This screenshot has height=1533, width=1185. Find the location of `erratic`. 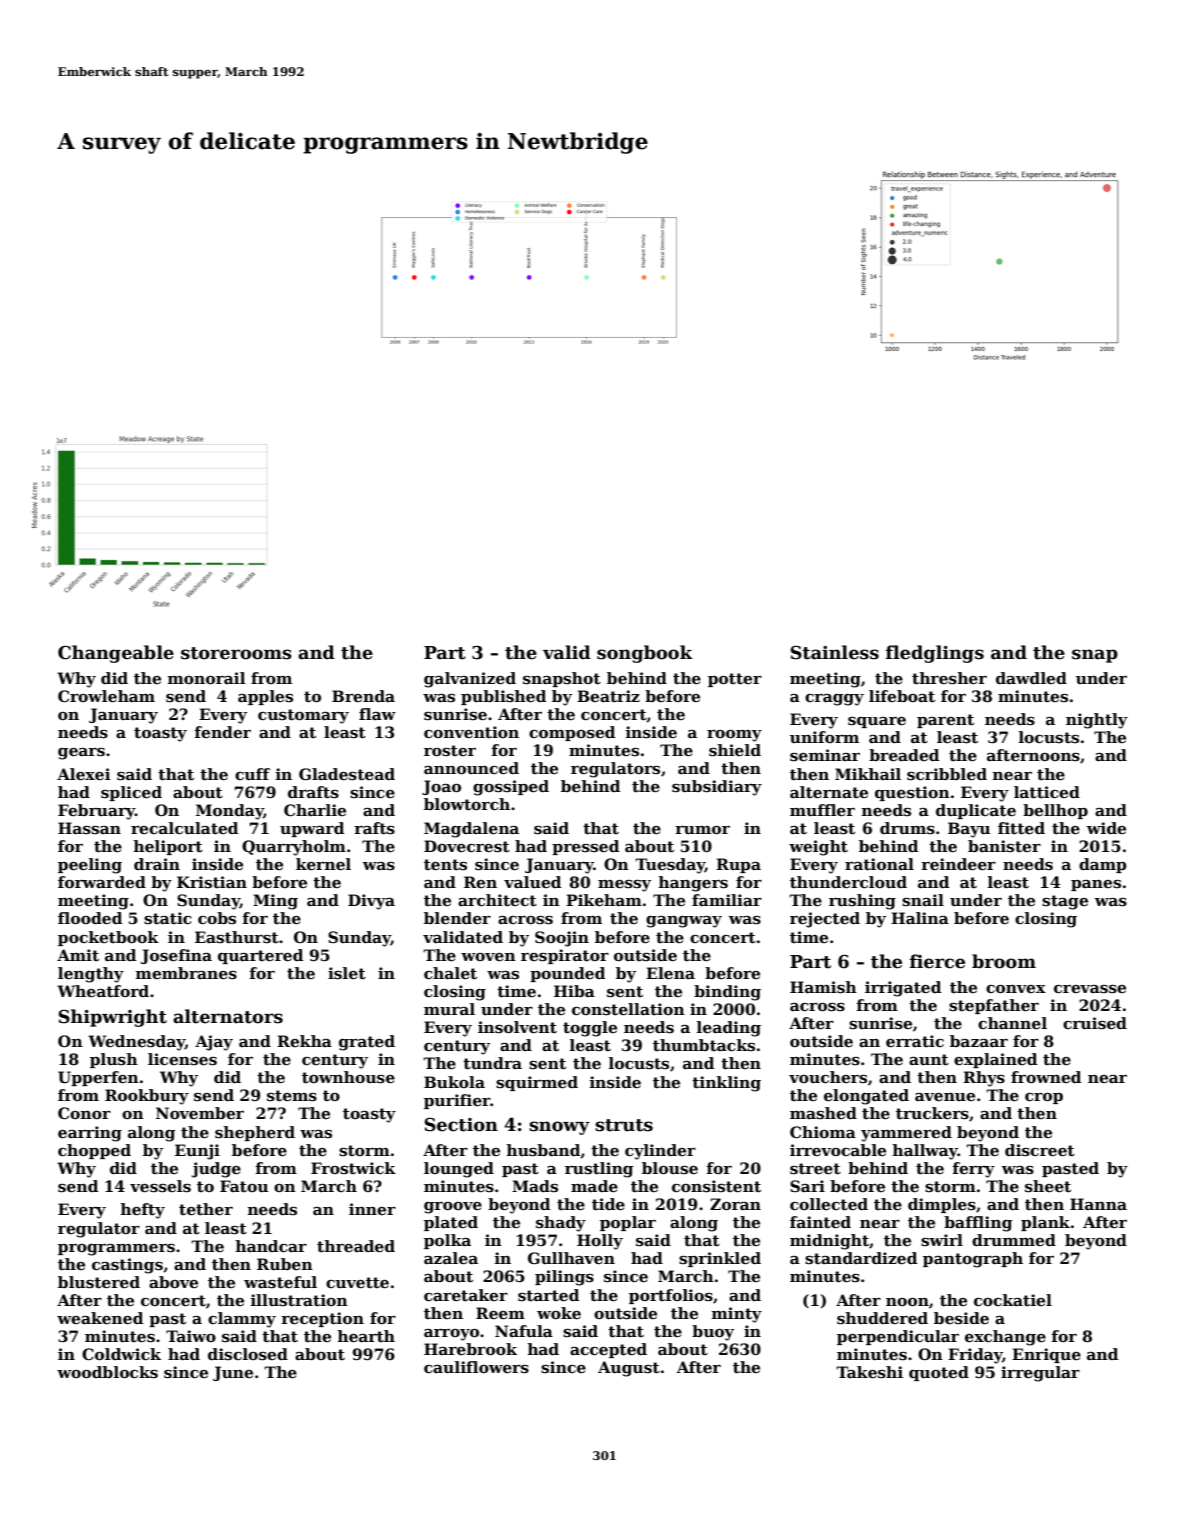

erratic is located at coordinates (915, 1041).
